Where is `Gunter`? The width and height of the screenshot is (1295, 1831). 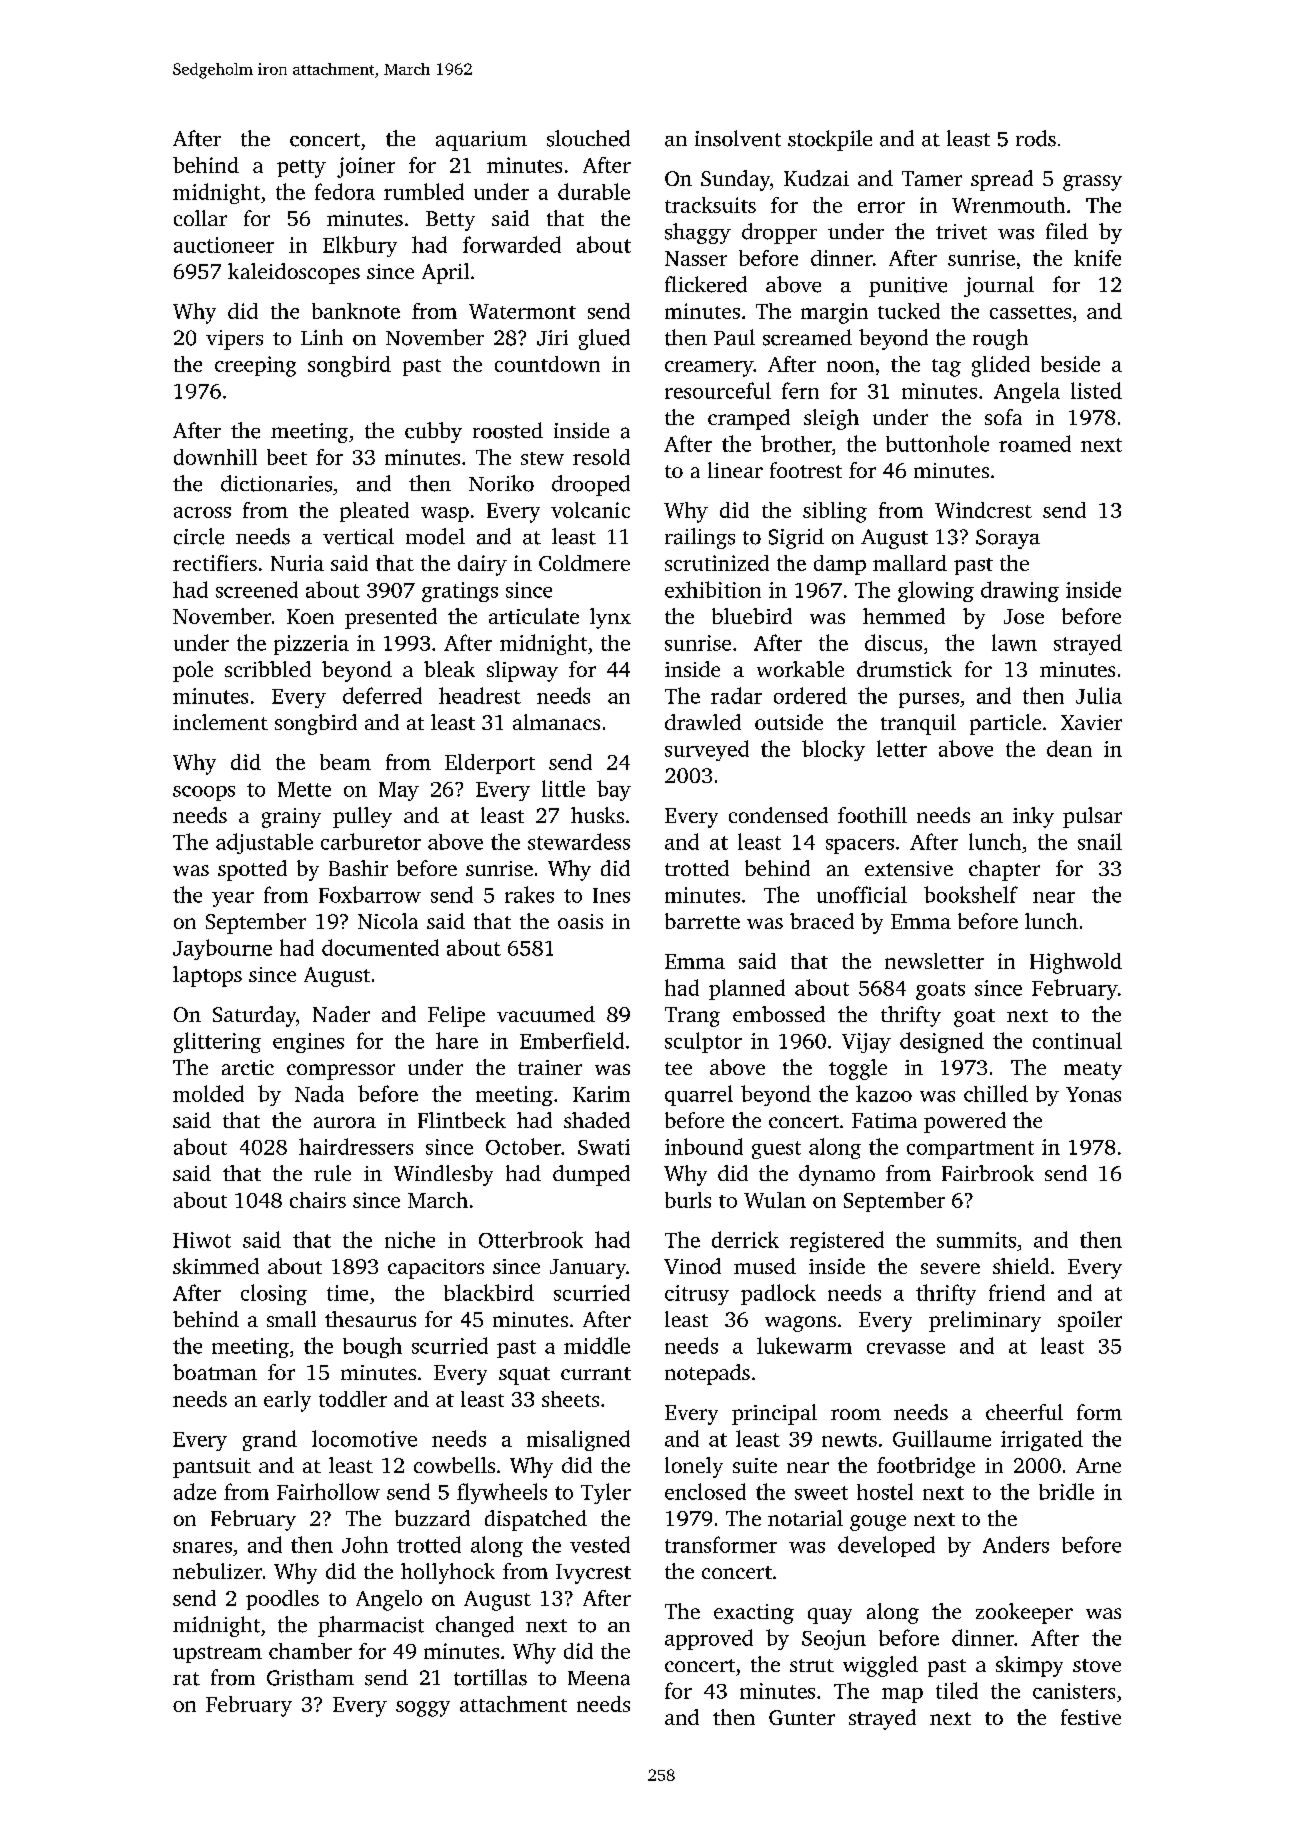 Gunter is located at coordinates (802, 1717).
